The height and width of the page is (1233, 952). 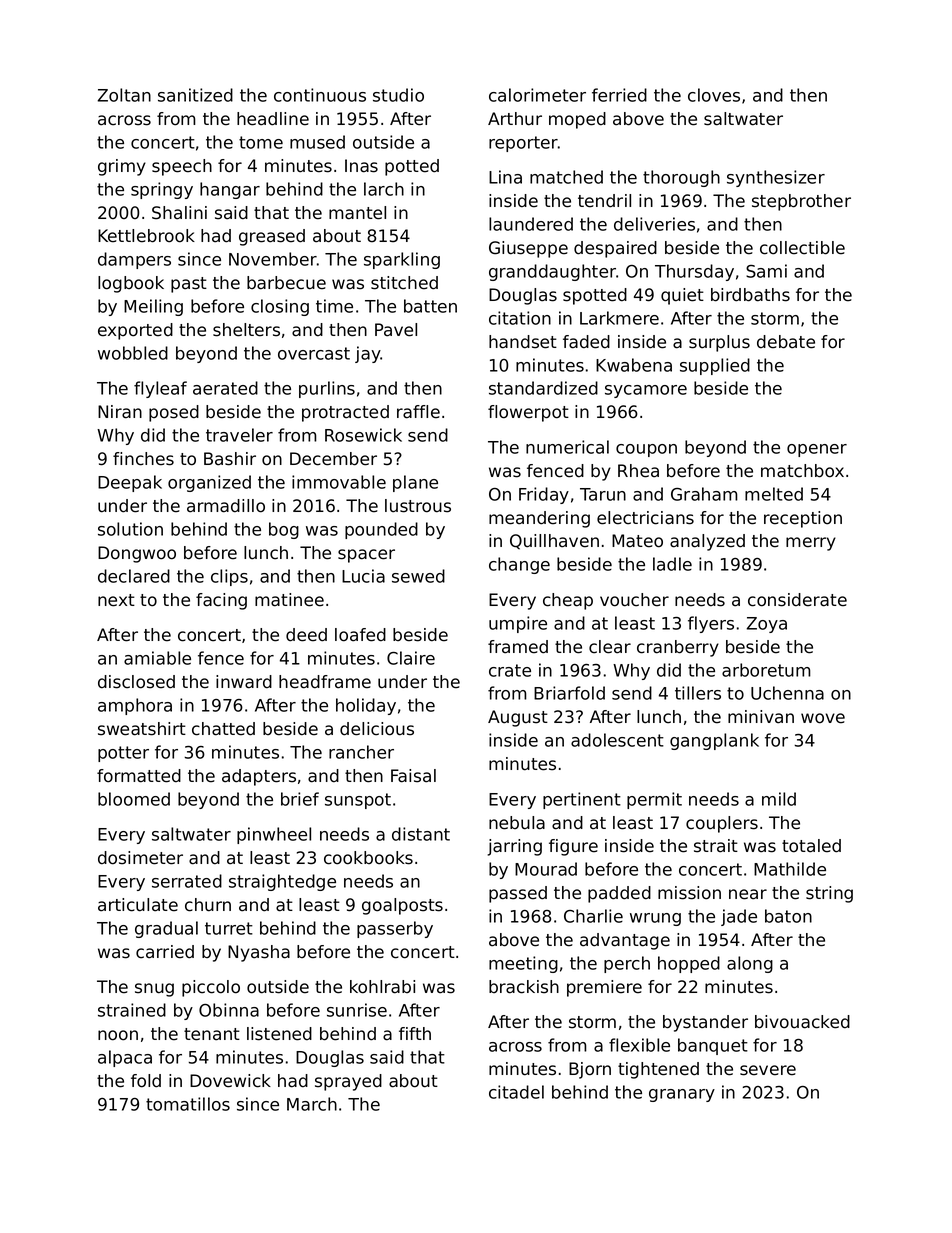 What do you see at coordinates (638, 471) in the page?
I see `Rhea` at bounding box center [638, 471].
